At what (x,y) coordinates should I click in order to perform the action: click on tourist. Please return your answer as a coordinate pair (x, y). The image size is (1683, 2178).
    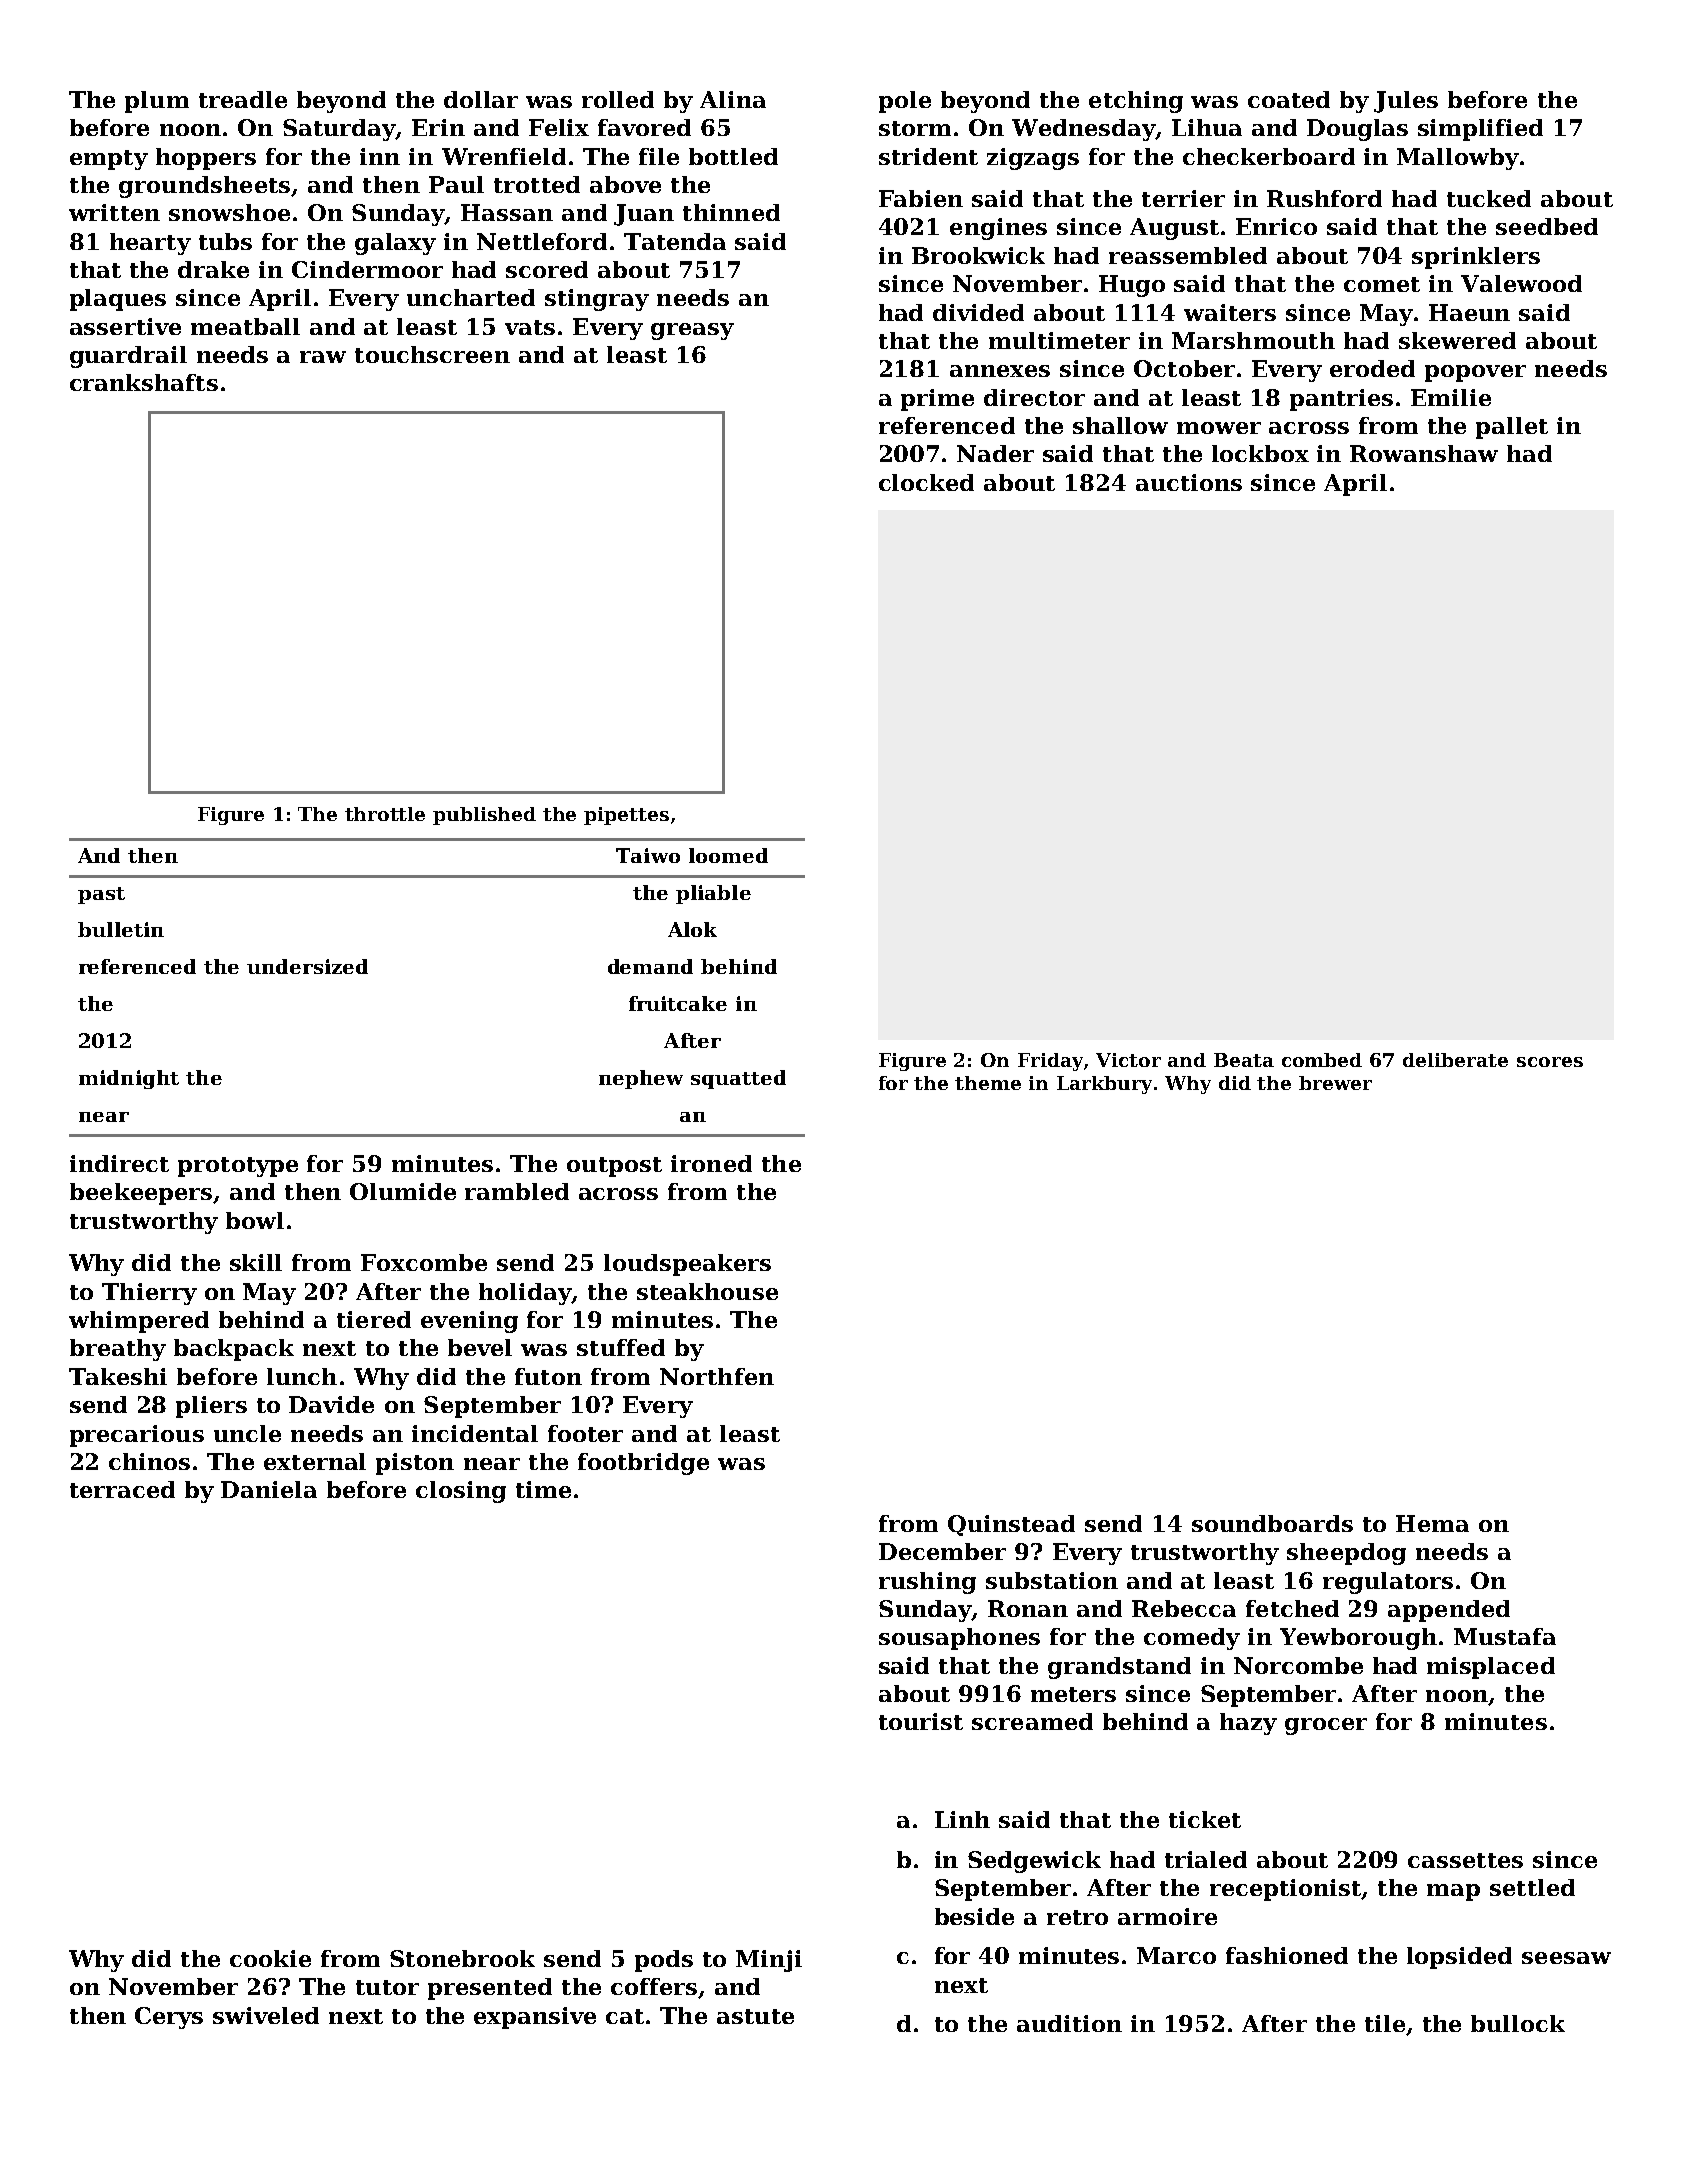
    Looking at the image, I should click on (921, 1721).
